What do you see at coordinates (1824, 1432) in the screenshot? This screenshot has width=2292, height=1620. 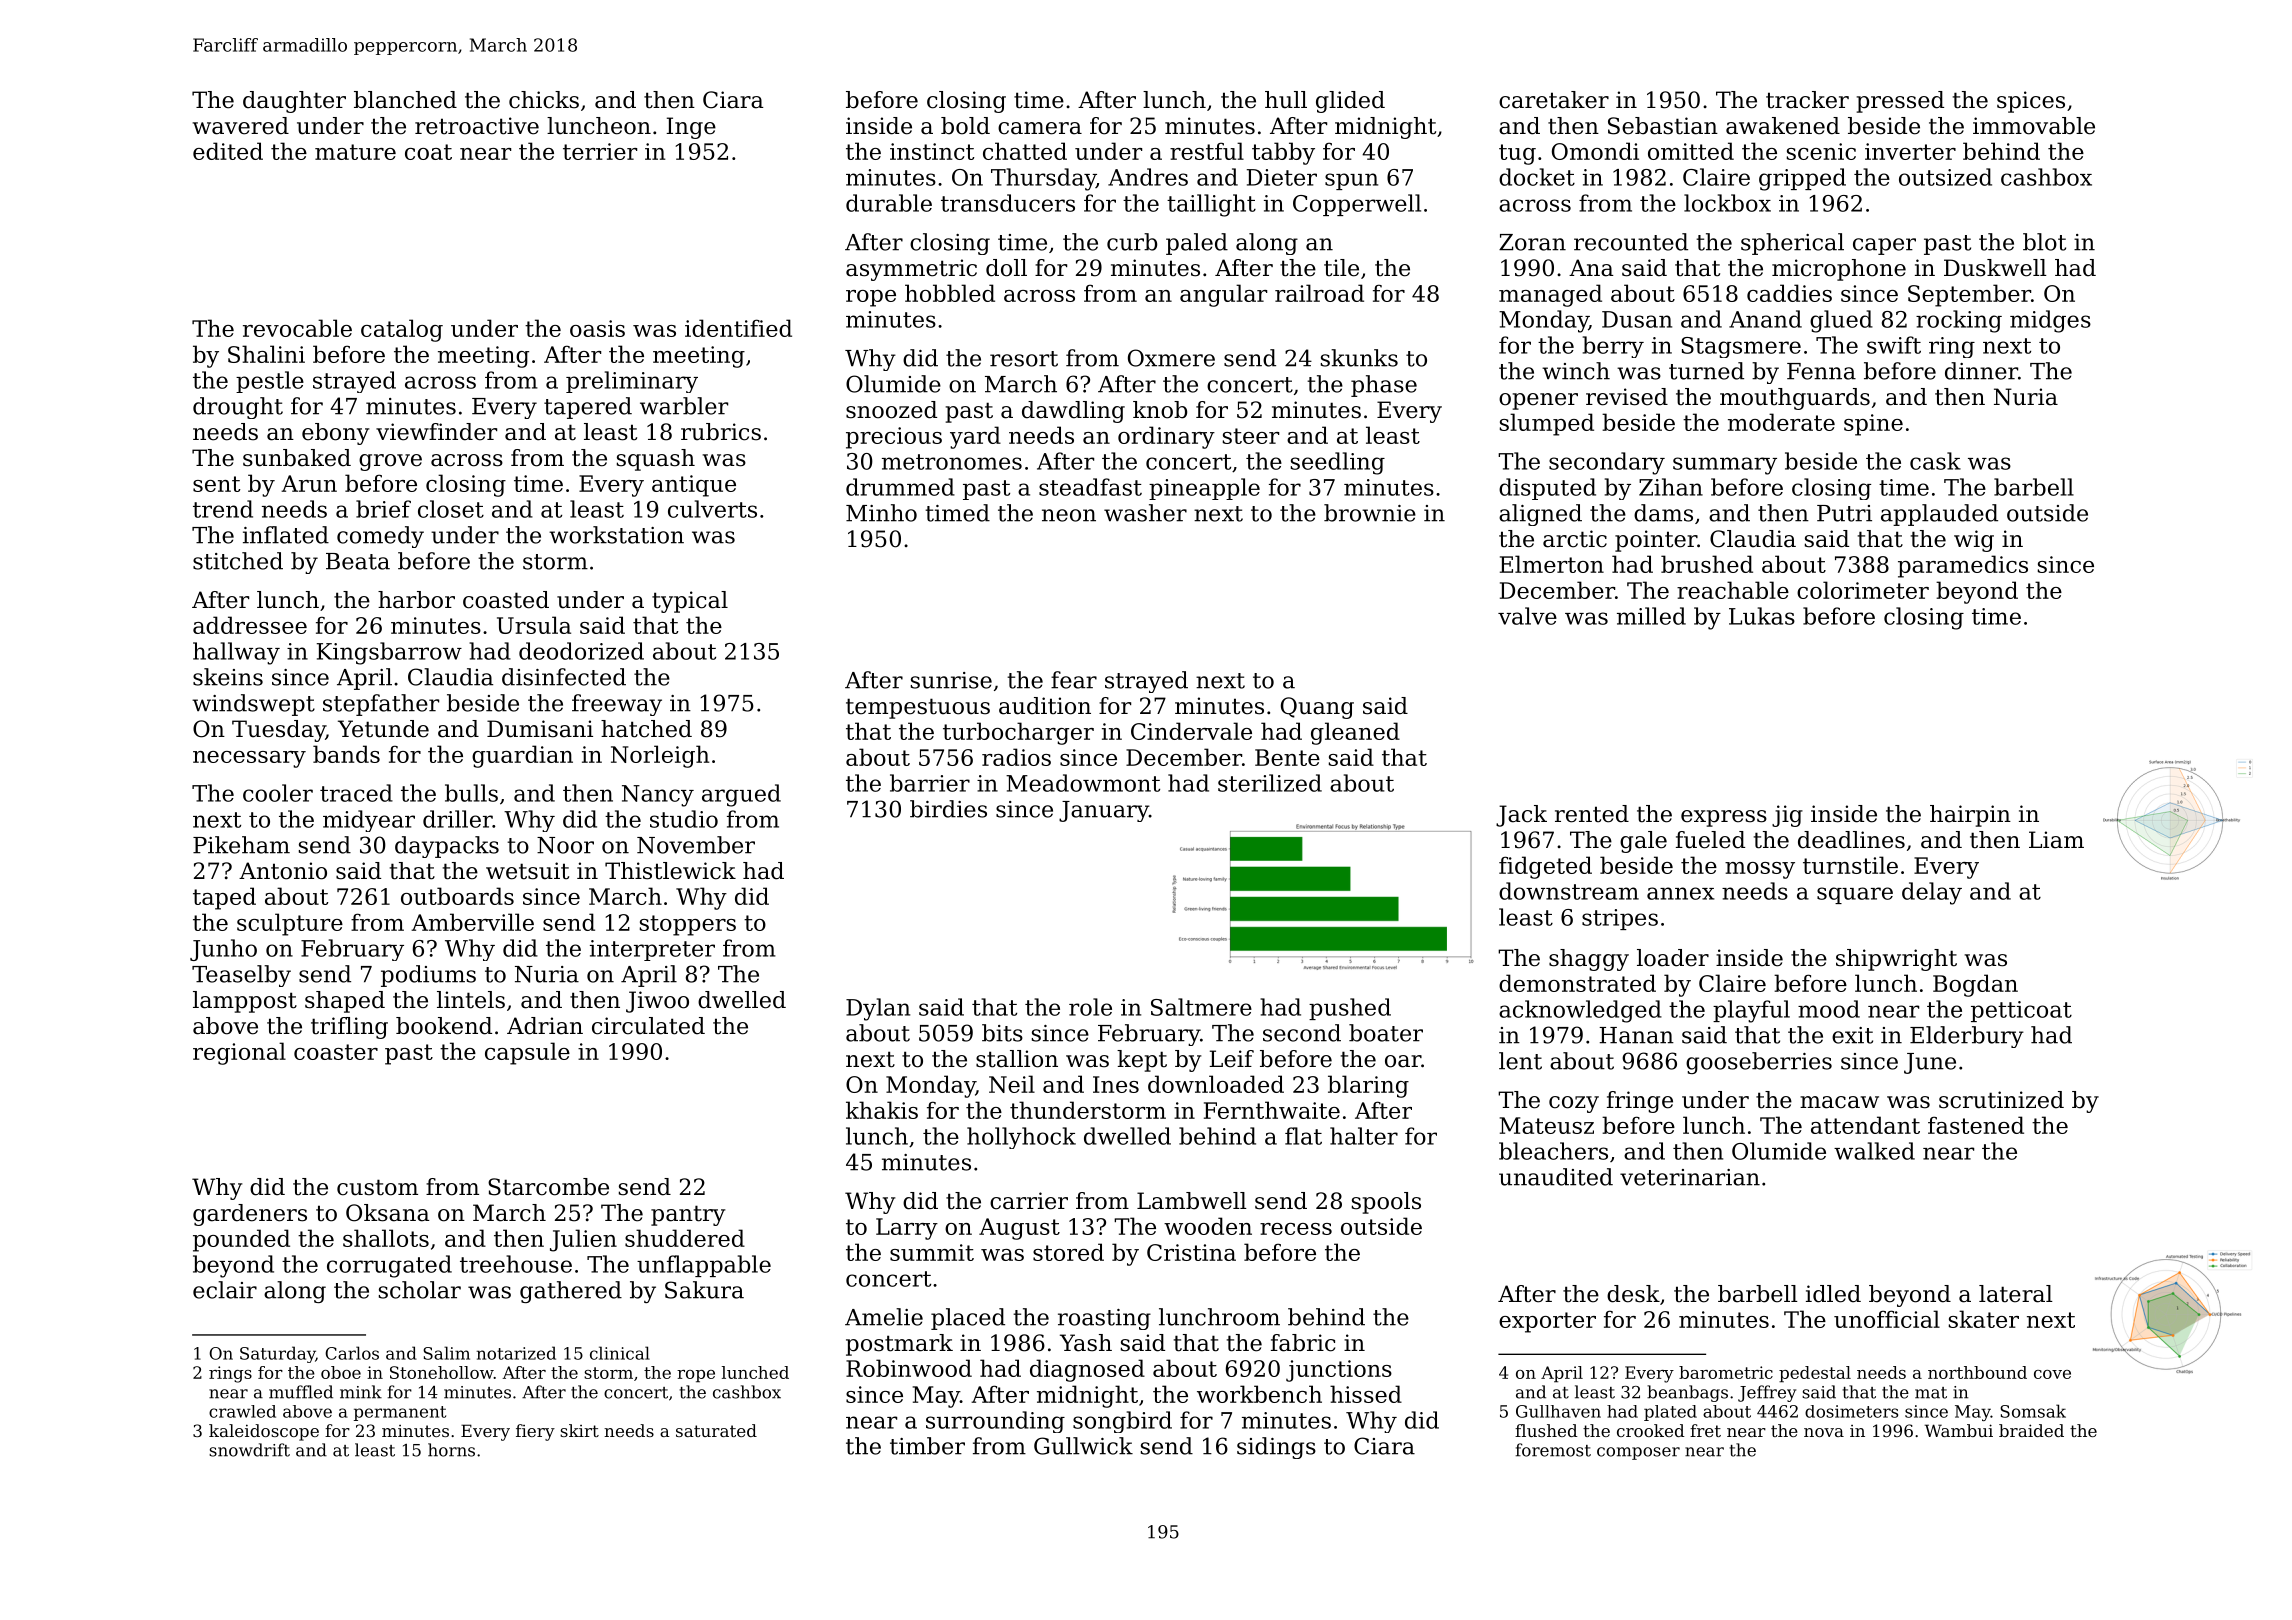 I see `nova` at bounding box center [1824, 1432].
